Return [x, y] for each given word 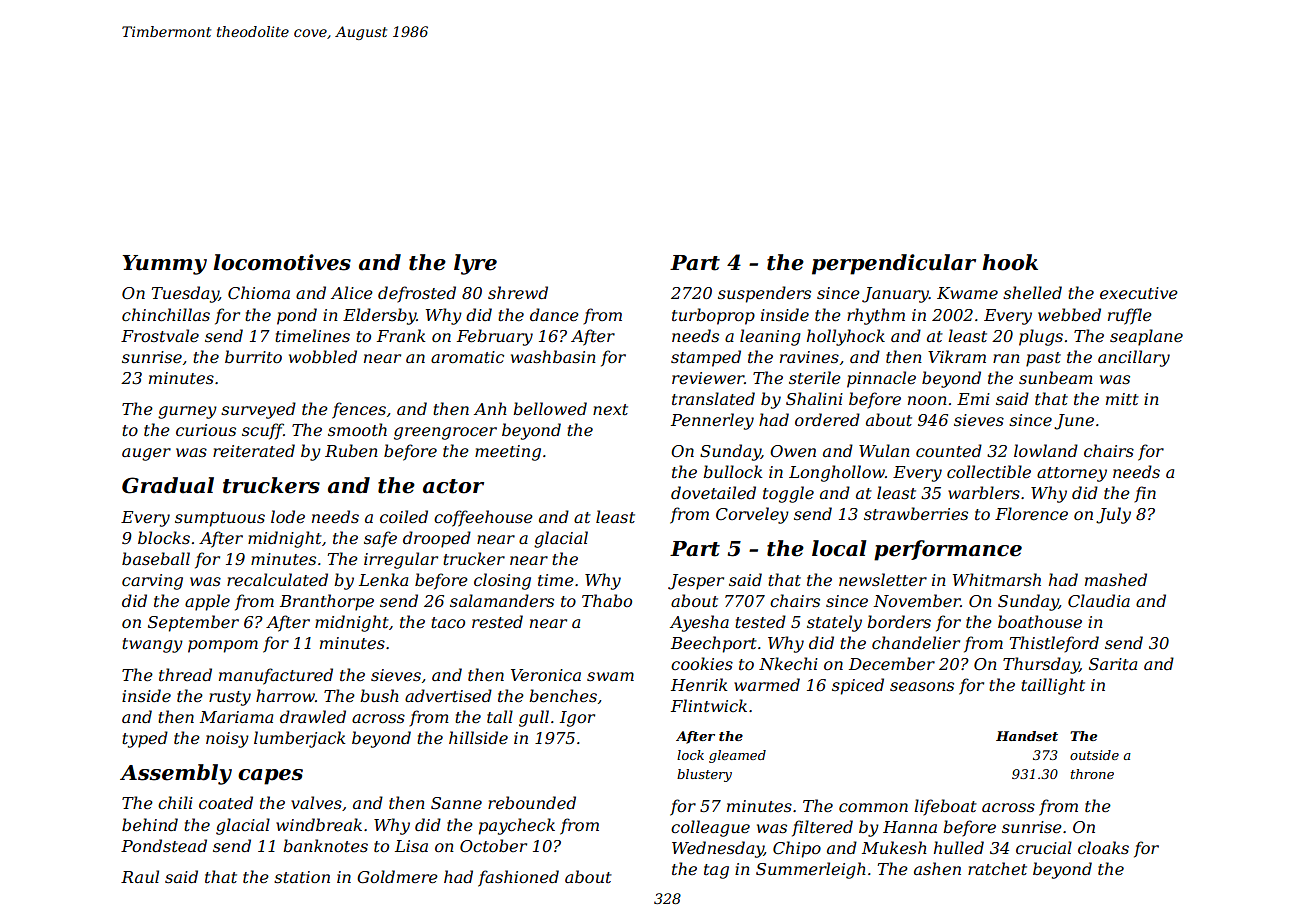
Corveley [752, 515]
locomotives [282, 262]
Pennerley [712, 421]
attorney [1072, 474]
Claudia [1099, 600]
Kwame [967, 293]
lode [288, 516]
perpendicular [894, 264]
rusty [230, 698]
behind [150, 824]
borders [899, 621]
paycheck [517, 826]
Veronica [546, 675]
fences [359, 410]
